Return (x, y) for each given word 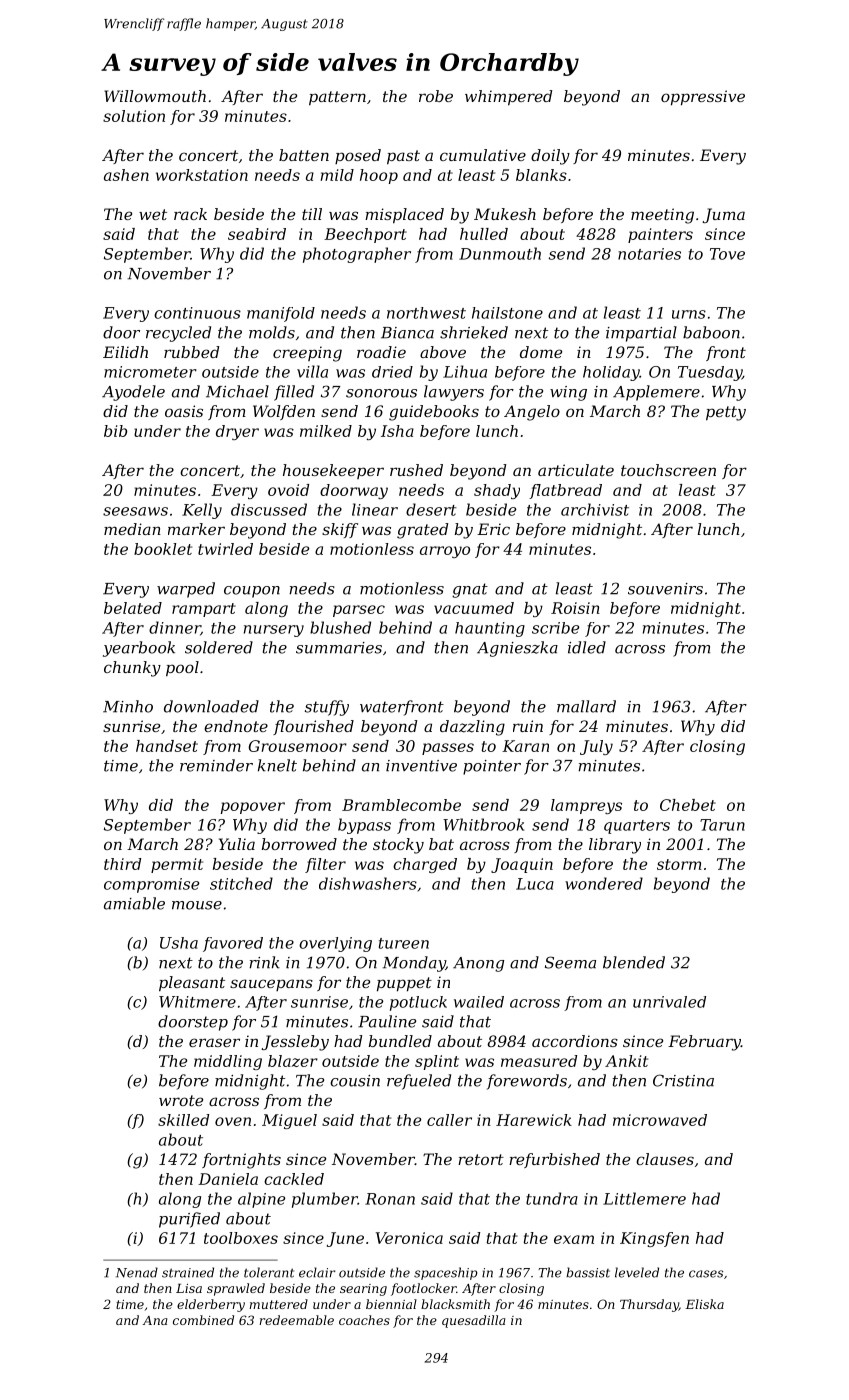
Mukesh (505, 214)
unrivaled (669, 1002)
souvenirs (665, 589)
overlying (335, 944)
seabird (257, 234)
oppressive (703, 98)
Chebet (688, 805)
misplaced (404, 216)
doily (550, 157)
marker (196, 529)
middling (228, 1062)
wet (153, 214)
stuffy (327, 708)
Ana (154, 1320)
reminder (216, 765)
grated (422, 531)
